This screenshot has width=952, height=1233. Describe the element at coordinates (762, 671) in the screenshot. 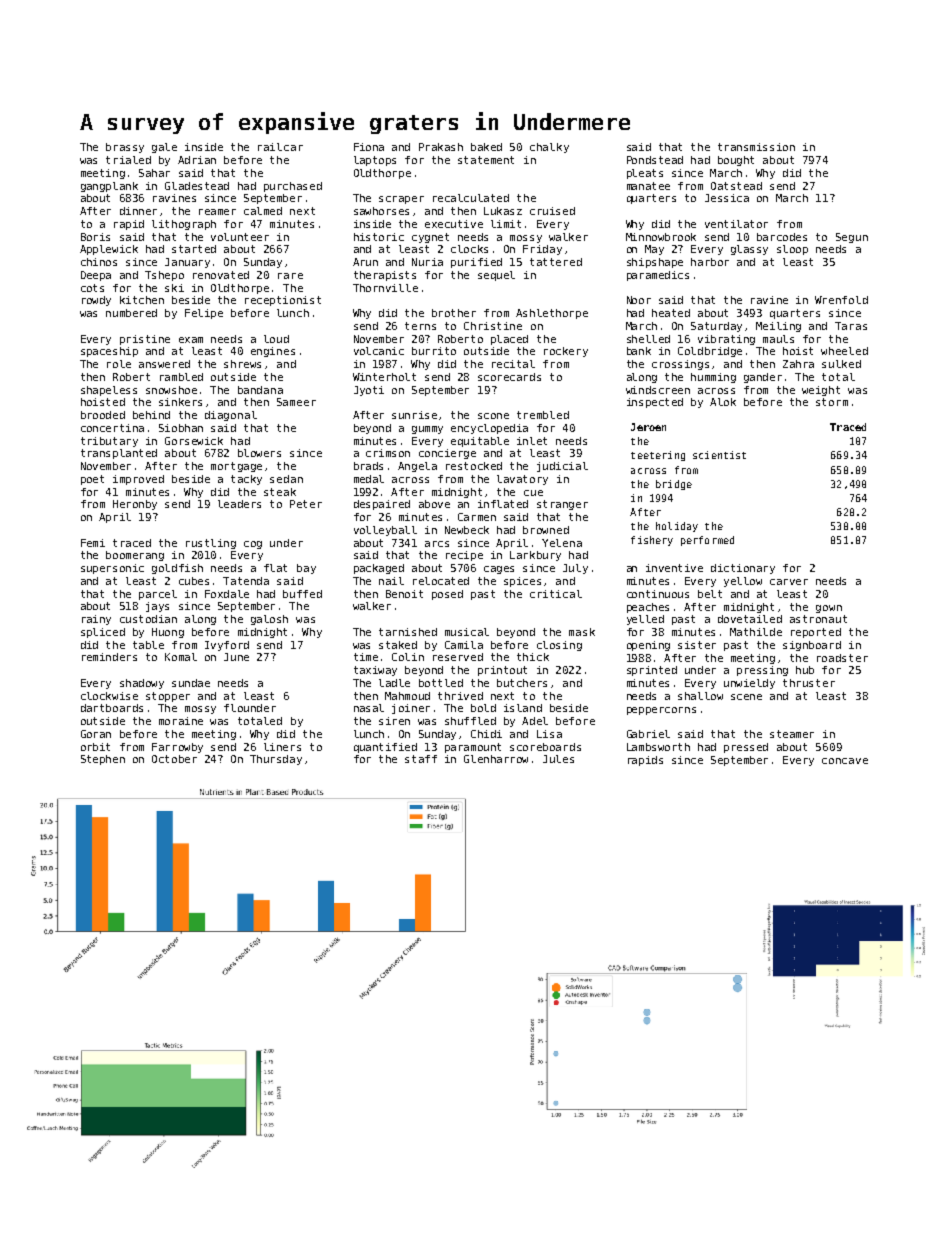

I see `pressing` at that location.
